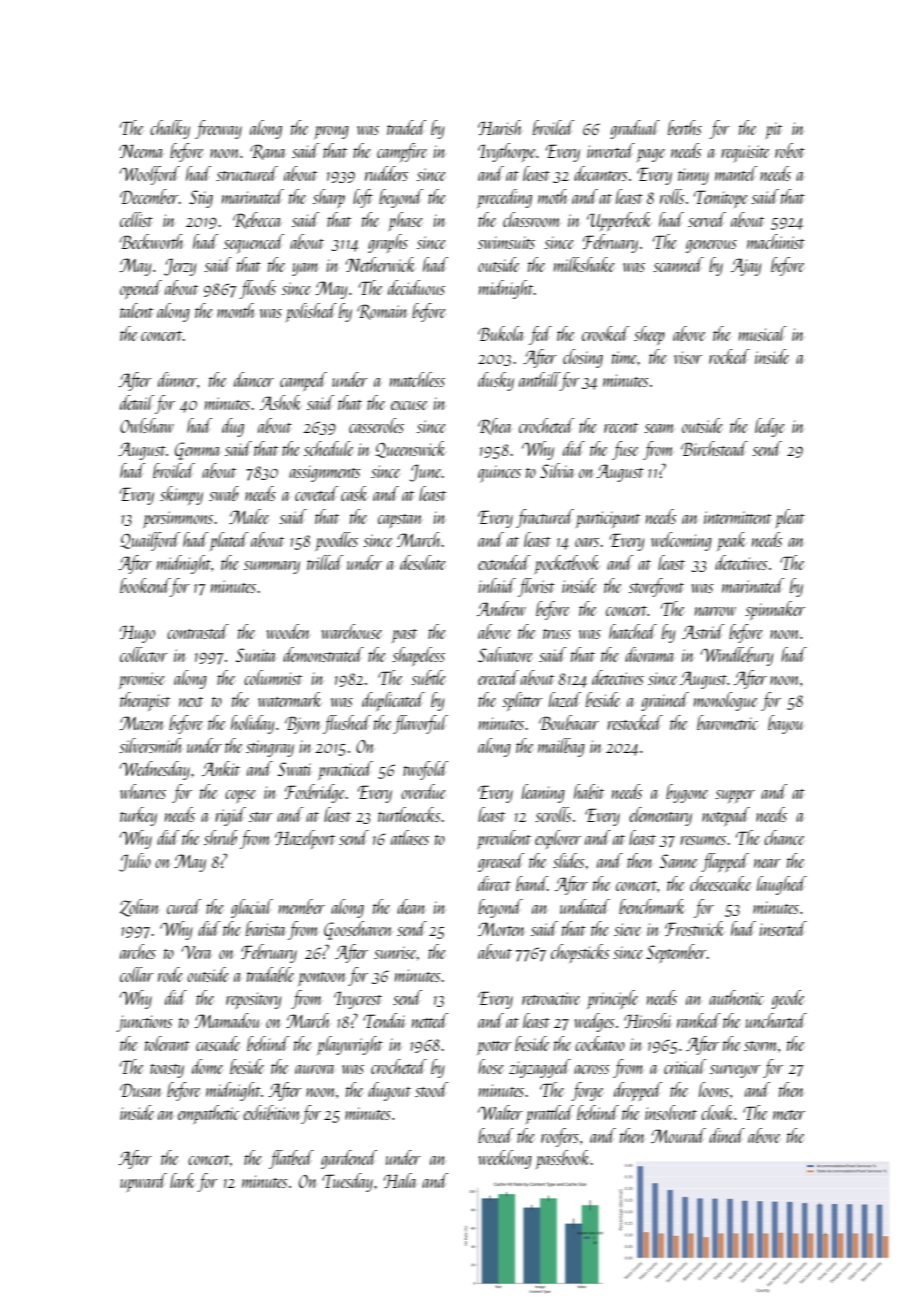 The height and width of the screenshot is (1314, 924). What do you see at coordinates (167, 1043) in the screenshot?
I see `tolerant` at bounding box center [167, 1043].
